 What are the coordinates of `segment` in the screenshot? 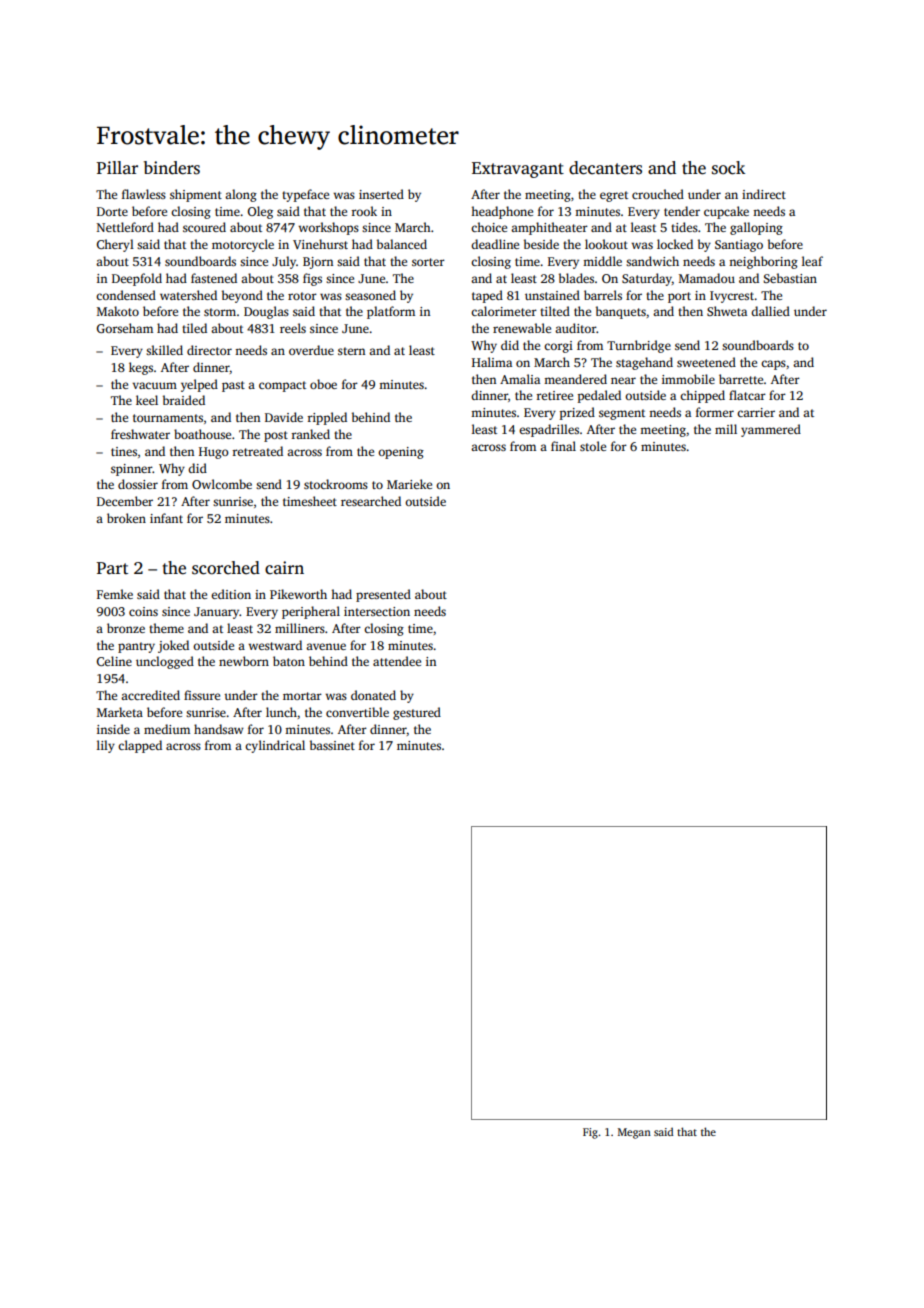 It's located at (622, 414).
